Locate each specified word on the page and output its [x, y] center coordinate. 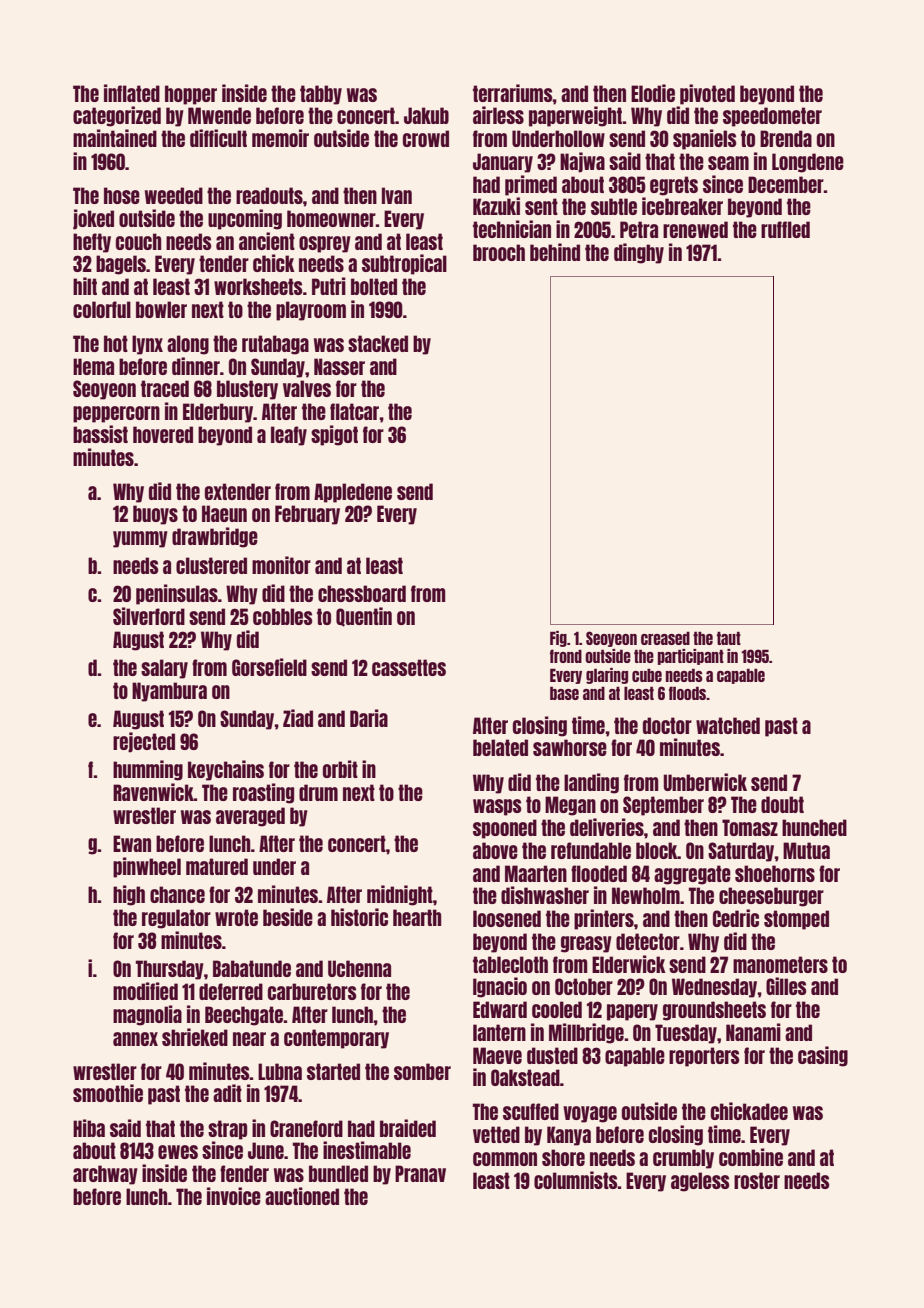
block [657, 850]
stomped [796, 920]
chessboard [362, 593]
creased [665, 638]
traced [165, 388]
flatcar [355, 411]
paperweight [576, 116]
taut [729, 638]
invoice [234, 1196]
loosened [507, 918]
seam [728, 163]
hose [122, 195]
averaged [250, 817]
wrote [236, 917]
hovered [163, 434]
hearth [417, 917]
